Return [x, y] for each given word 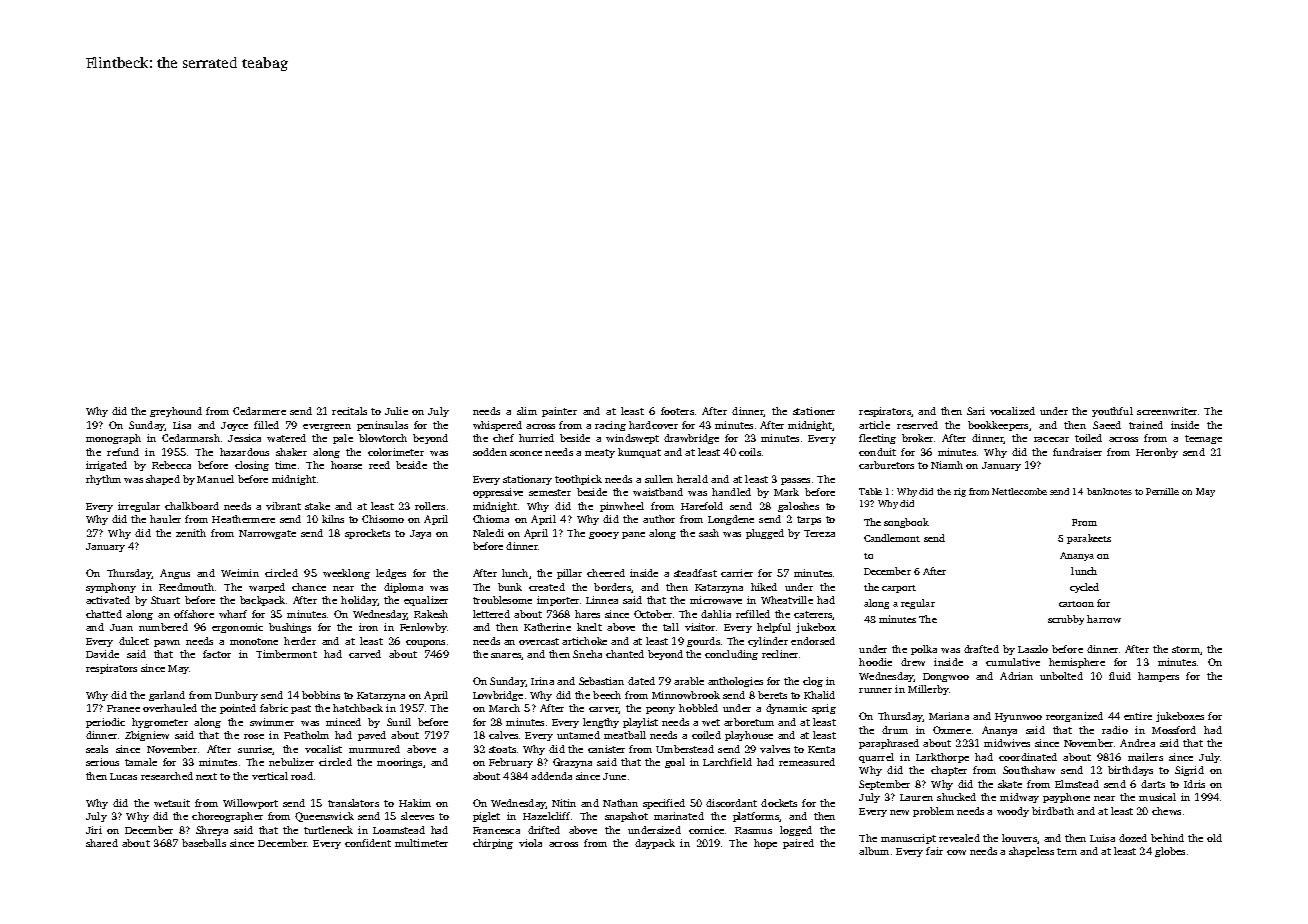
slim [527, 411]
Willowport [250, 804]
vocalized [1012, 411]
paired [798, 844]
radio [1115, 730]
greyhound [176, 412]
